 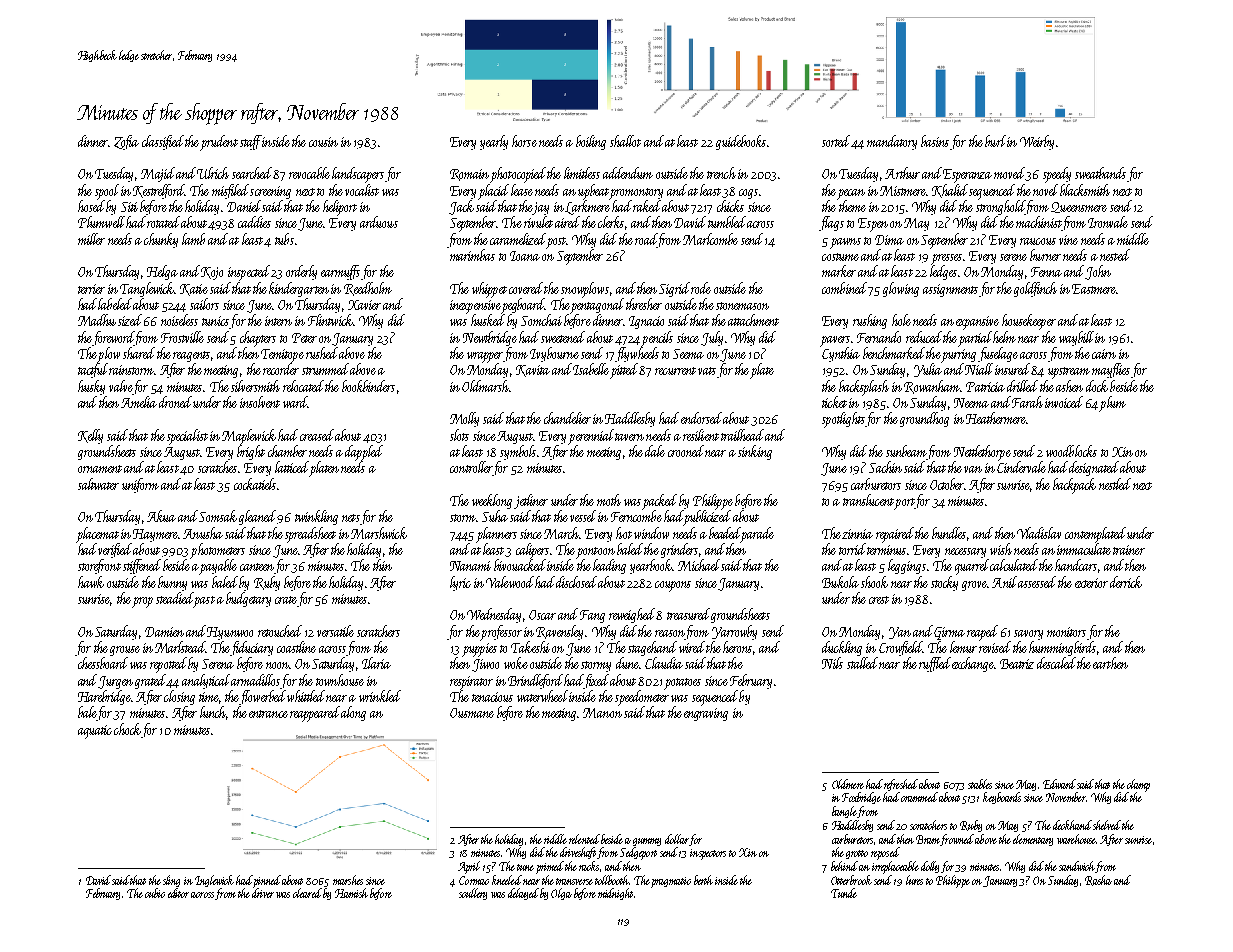 What do you see at coordinates (935, 664) in the screenshot?
I see `ruffled` at bounding box center [935, 664].
